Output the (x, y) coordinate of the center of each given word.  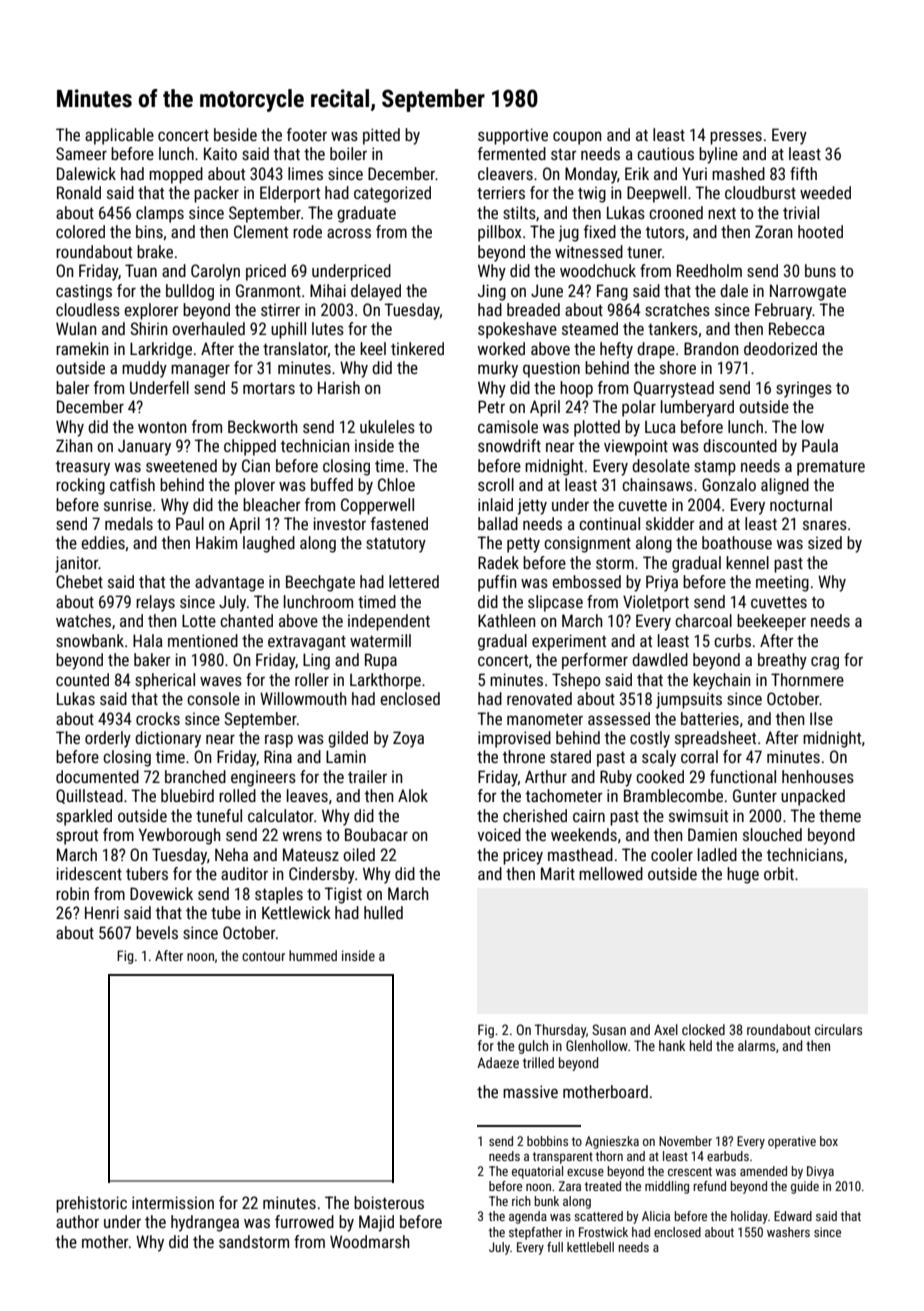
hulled (383, 912)
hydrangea (205, 1223)
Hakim (216, 542)
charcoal (703, 620)
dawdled (660, 659)
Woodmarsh (370, 1241)
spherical (165, 681)
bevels (157, 932)
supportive (513, 136)
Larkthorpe (385, 681)
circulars (838, 1029)
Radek (498, 562)
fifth (803, 173)
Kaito (220, 153)
